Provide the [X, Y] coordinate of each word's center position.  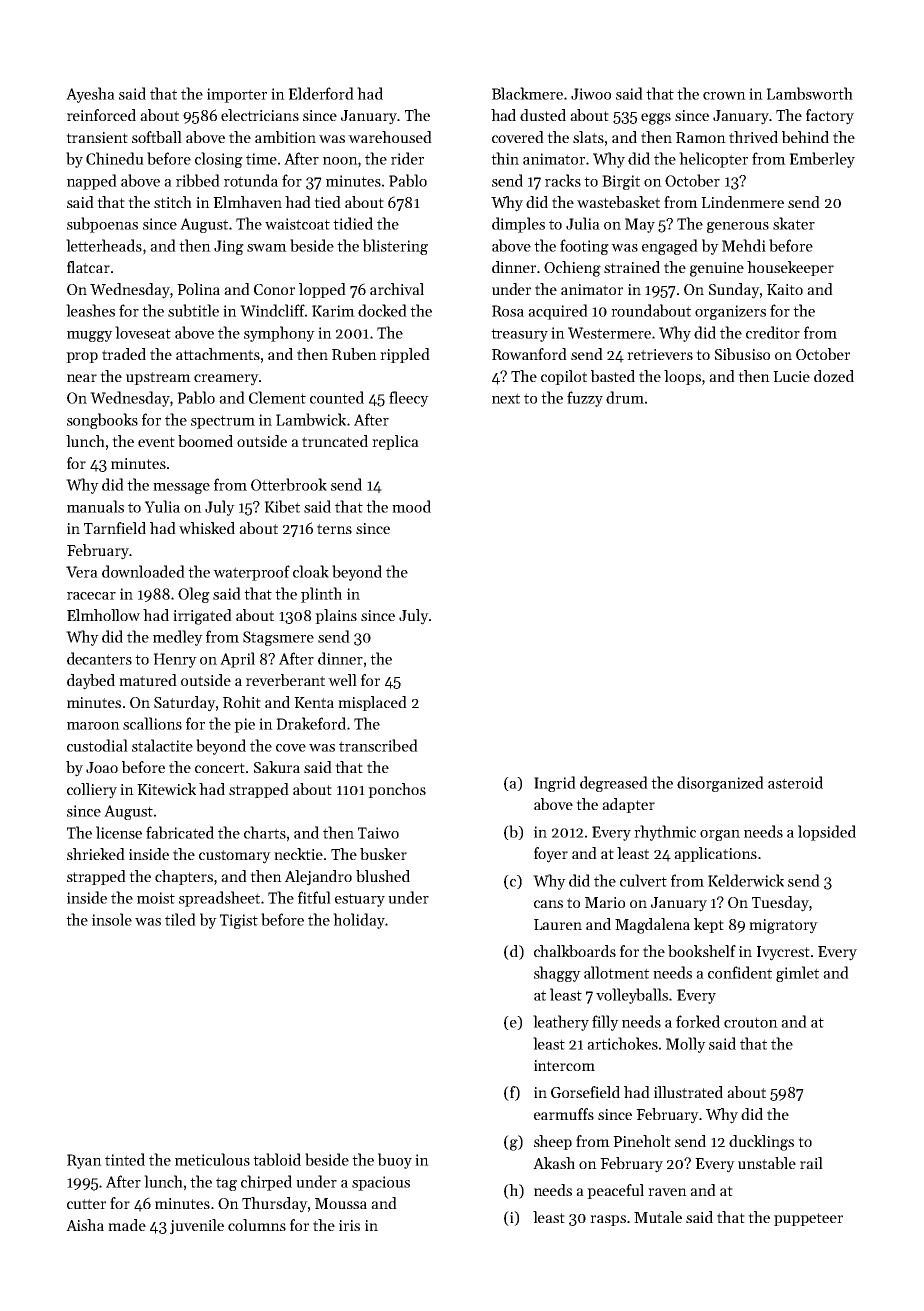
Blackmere [527, 93]
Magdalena [652, 926]
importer [237, 95]
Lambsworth [809, 93]
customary [235, 857]
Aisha [85, 1225]
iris [349, 1225]
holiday [359, 921]
